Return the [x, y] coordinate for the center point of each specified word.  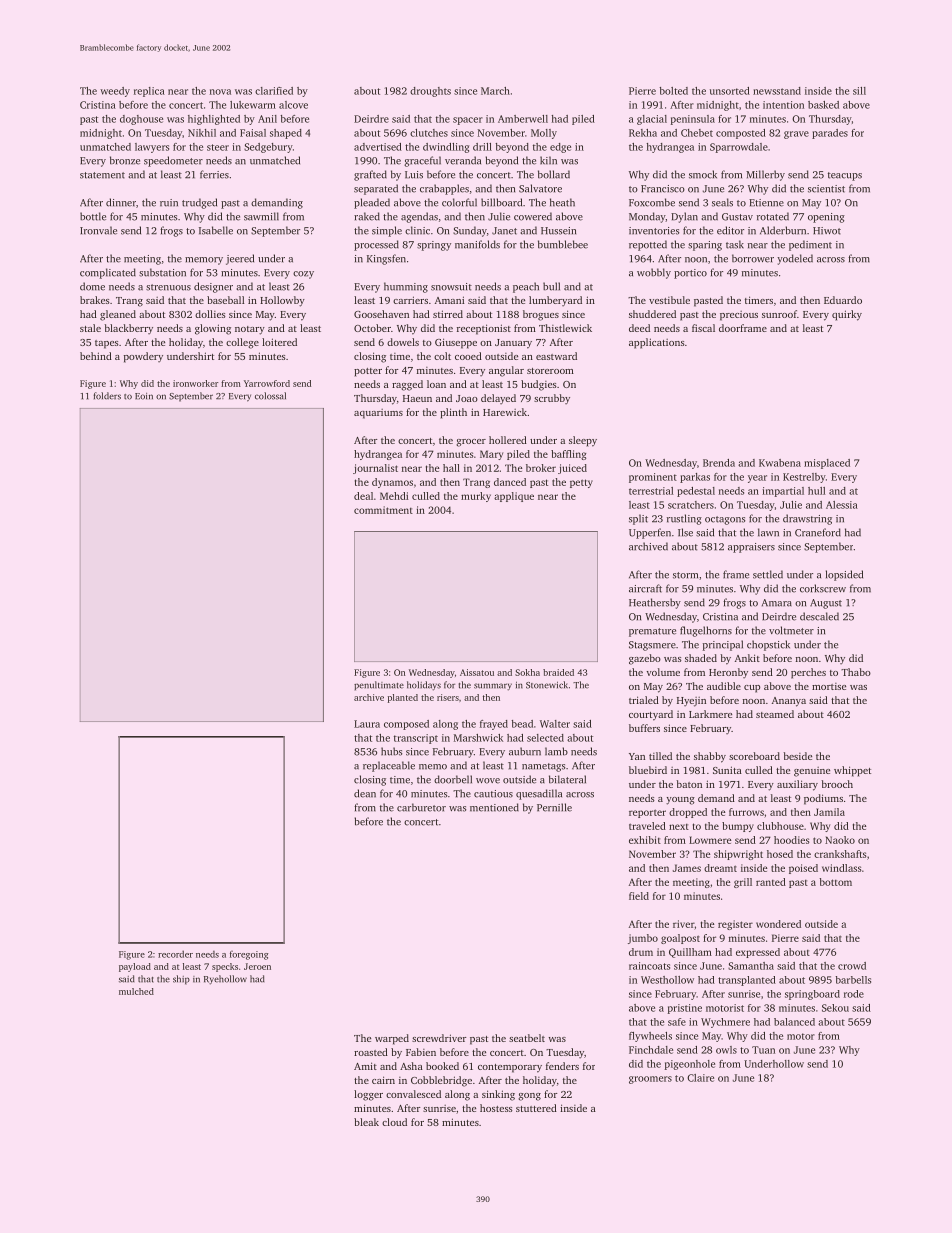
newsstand [777, 91]
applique [514, 497]
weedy [115, 92]
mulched [136, 991]
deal [363, 496]
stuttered [536, 1108]
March [495, 91]
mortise [829, 686]
